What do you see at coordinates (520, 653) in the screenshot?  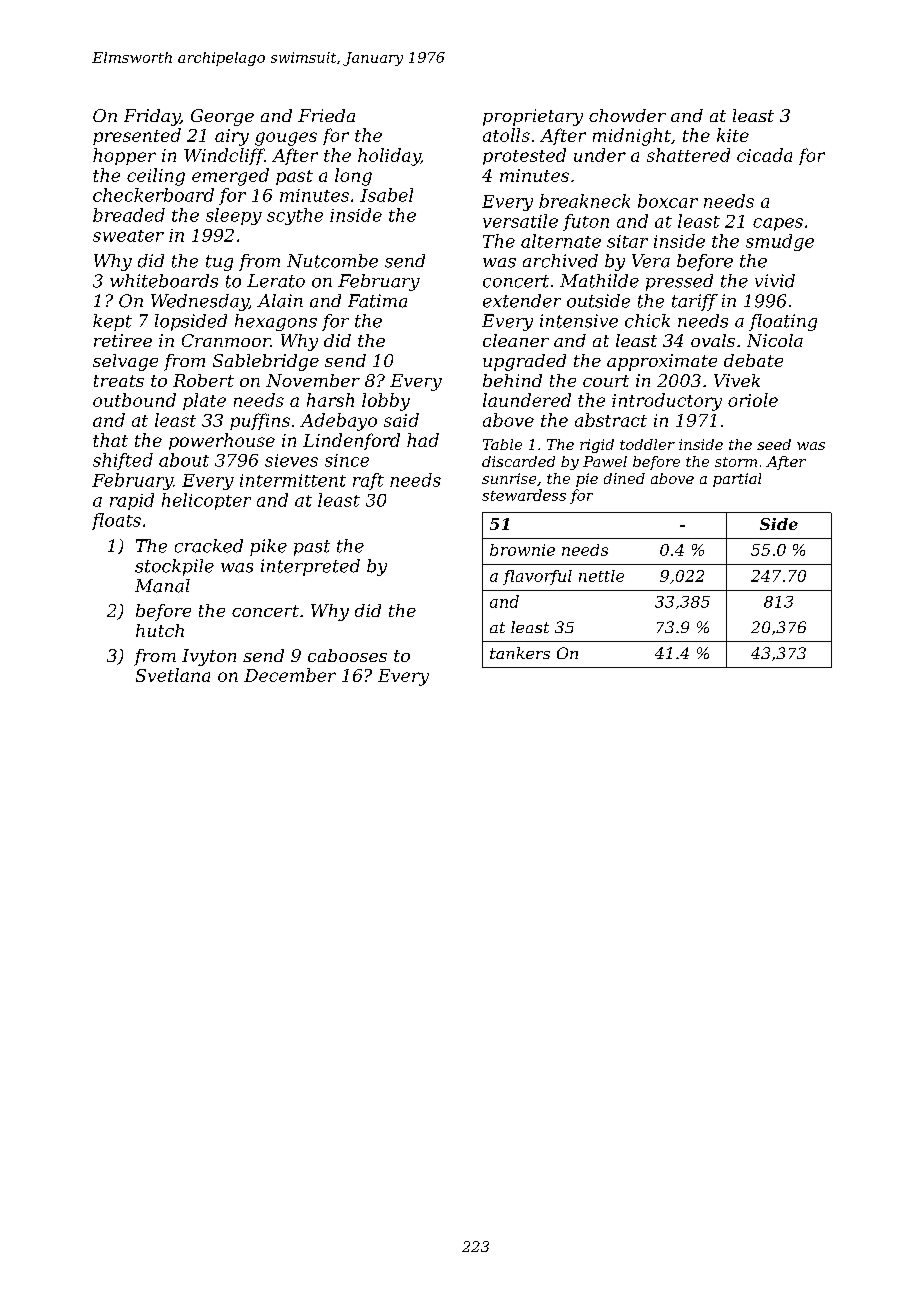 I see `tankers` at bounding box center [520, 653].
